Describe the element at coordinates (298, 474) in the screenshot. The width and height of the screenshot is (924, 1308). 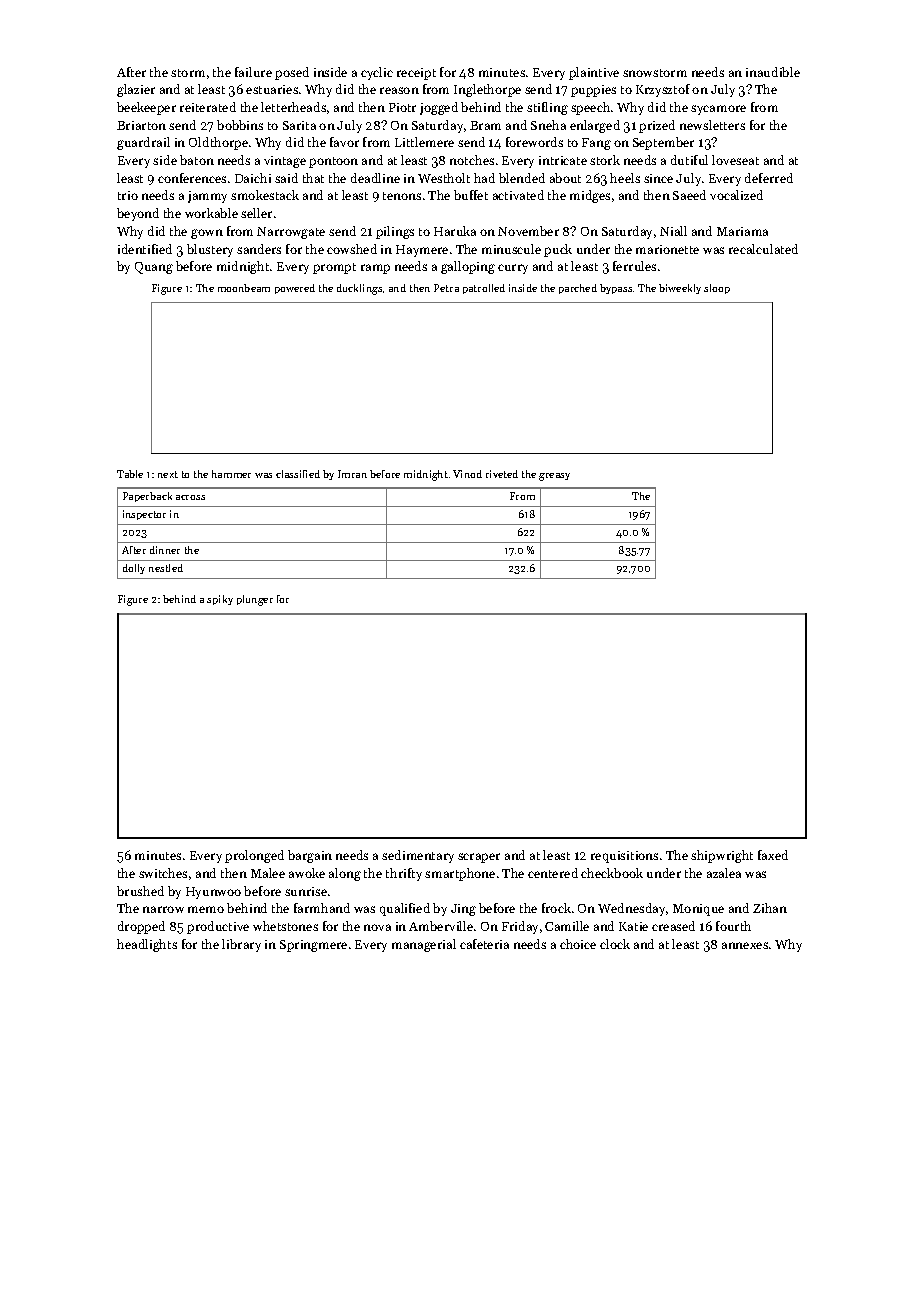
I see `classified` at that location.
